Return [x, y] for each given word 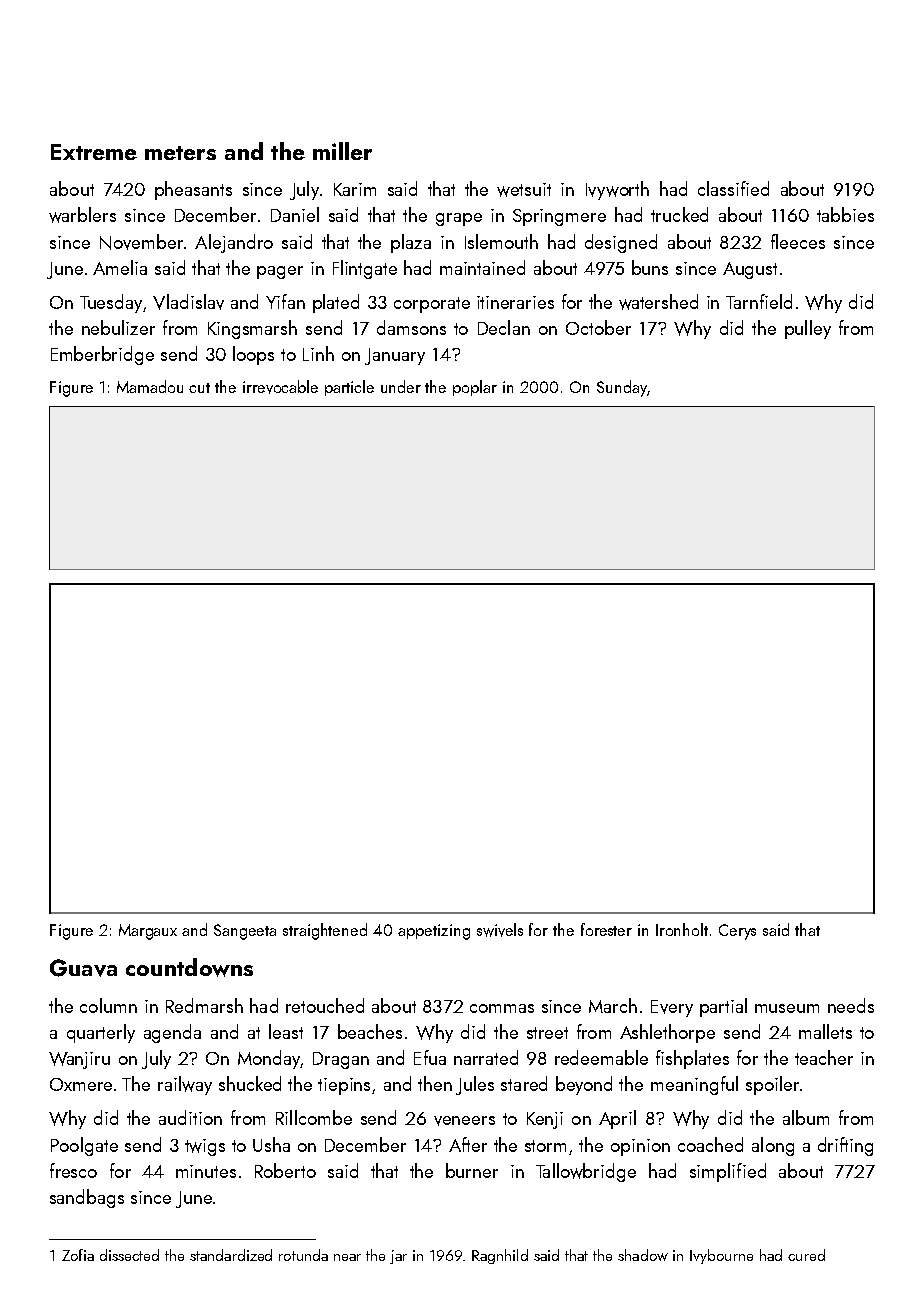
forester [606, 929]
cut [199, 388]
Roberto [285, 1170]
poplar [475, 388]
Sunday [622, 388]
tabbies [845, 214]
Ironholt [682, 929]
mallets [825, 1031]
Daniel [295, 214]
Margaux [148, 932]
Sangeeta [245, 932]
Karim [355, 189]
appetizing [434, 932]
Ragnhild [500, 1256]
